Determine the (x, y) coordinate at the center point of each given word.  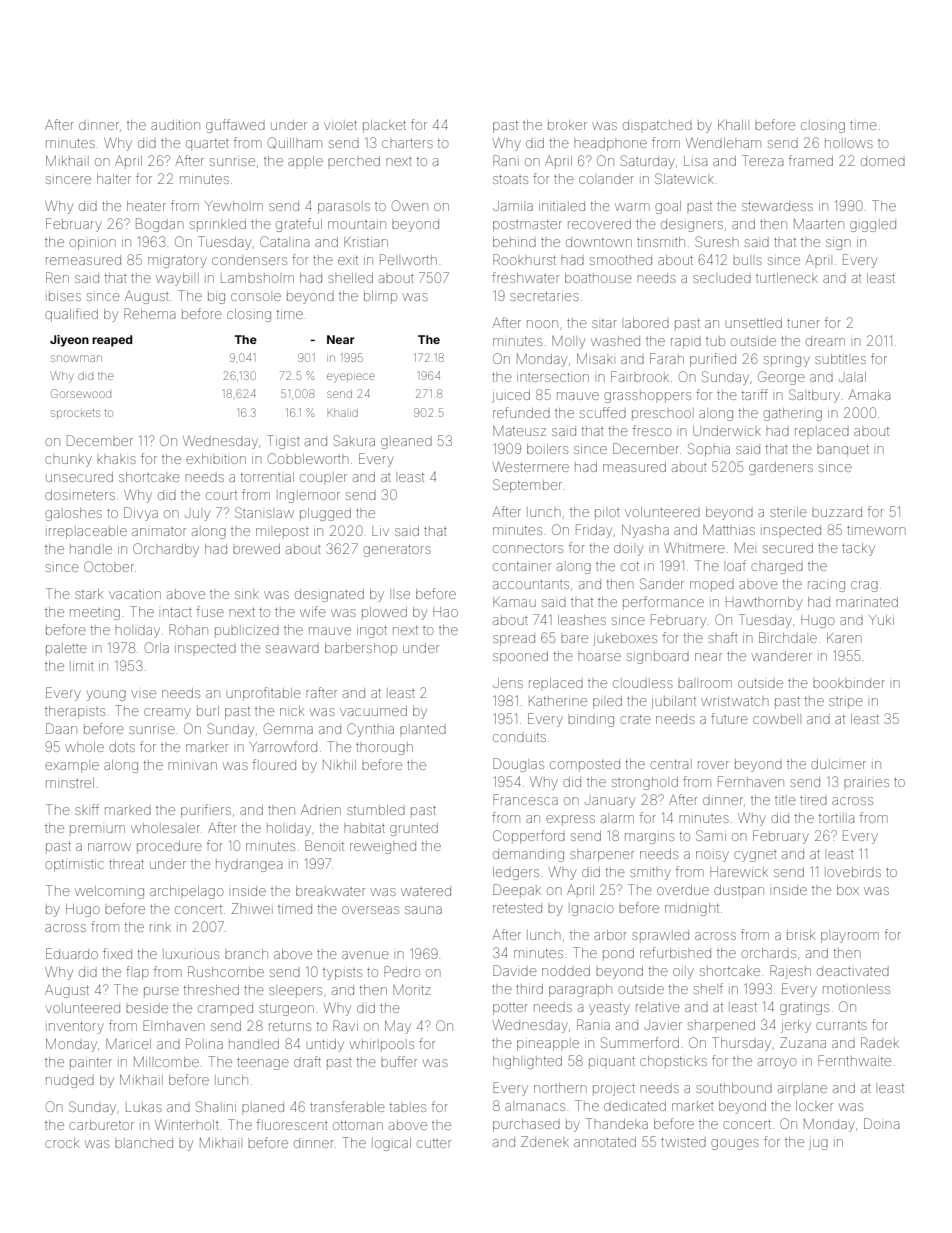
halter (114, 179)
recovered (599, 224)
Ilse (400, 594)
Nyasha (645, 531)
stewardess (777, 206)
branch (246, 954)
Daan (61, 728)
